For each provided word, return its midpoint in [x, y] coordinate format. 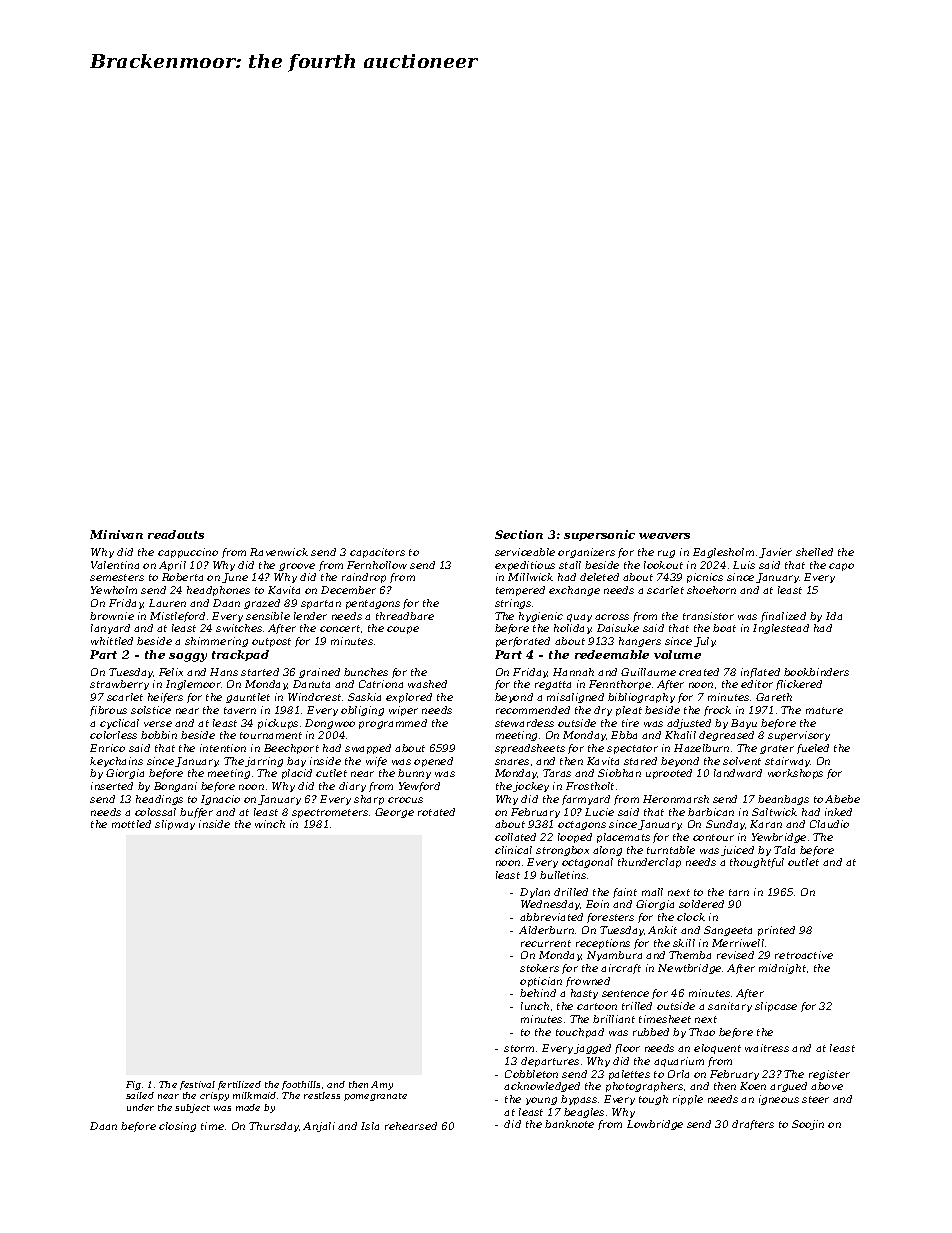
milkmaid [254, 1095]
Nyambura [614, 956]
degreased [726, 736]
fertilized [239, 1085]
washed [427, 684]
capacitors [377, 553]
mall [652, 892]
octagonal [587, 863]
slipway [175, 825]
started [260, 672]
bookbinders [816, 672]
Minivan [116, 534]
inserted [112, 786]
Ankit [662, 930]
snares [512, 762]
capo [841, 567]
